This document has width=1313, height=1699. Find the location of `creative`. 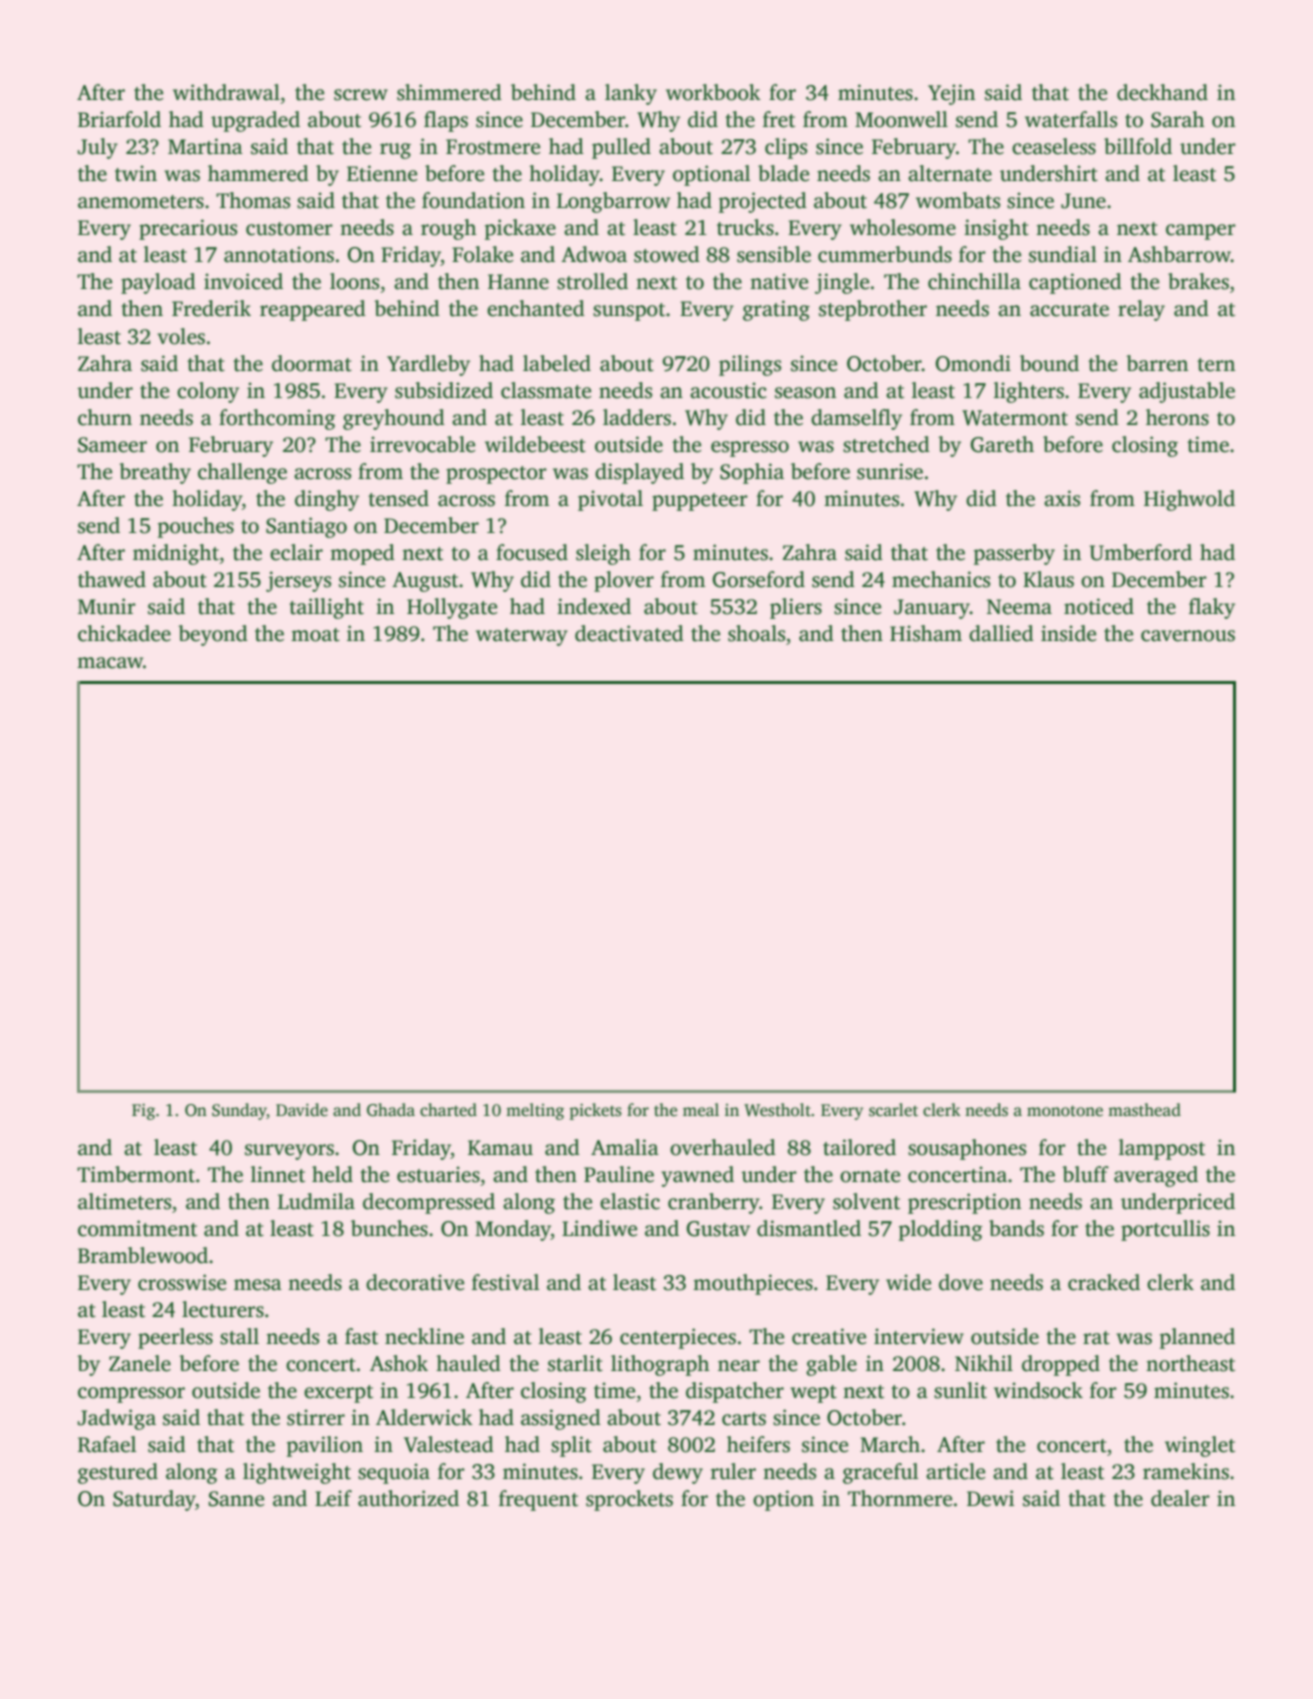

creative is located at coordinates (829, 1336).
